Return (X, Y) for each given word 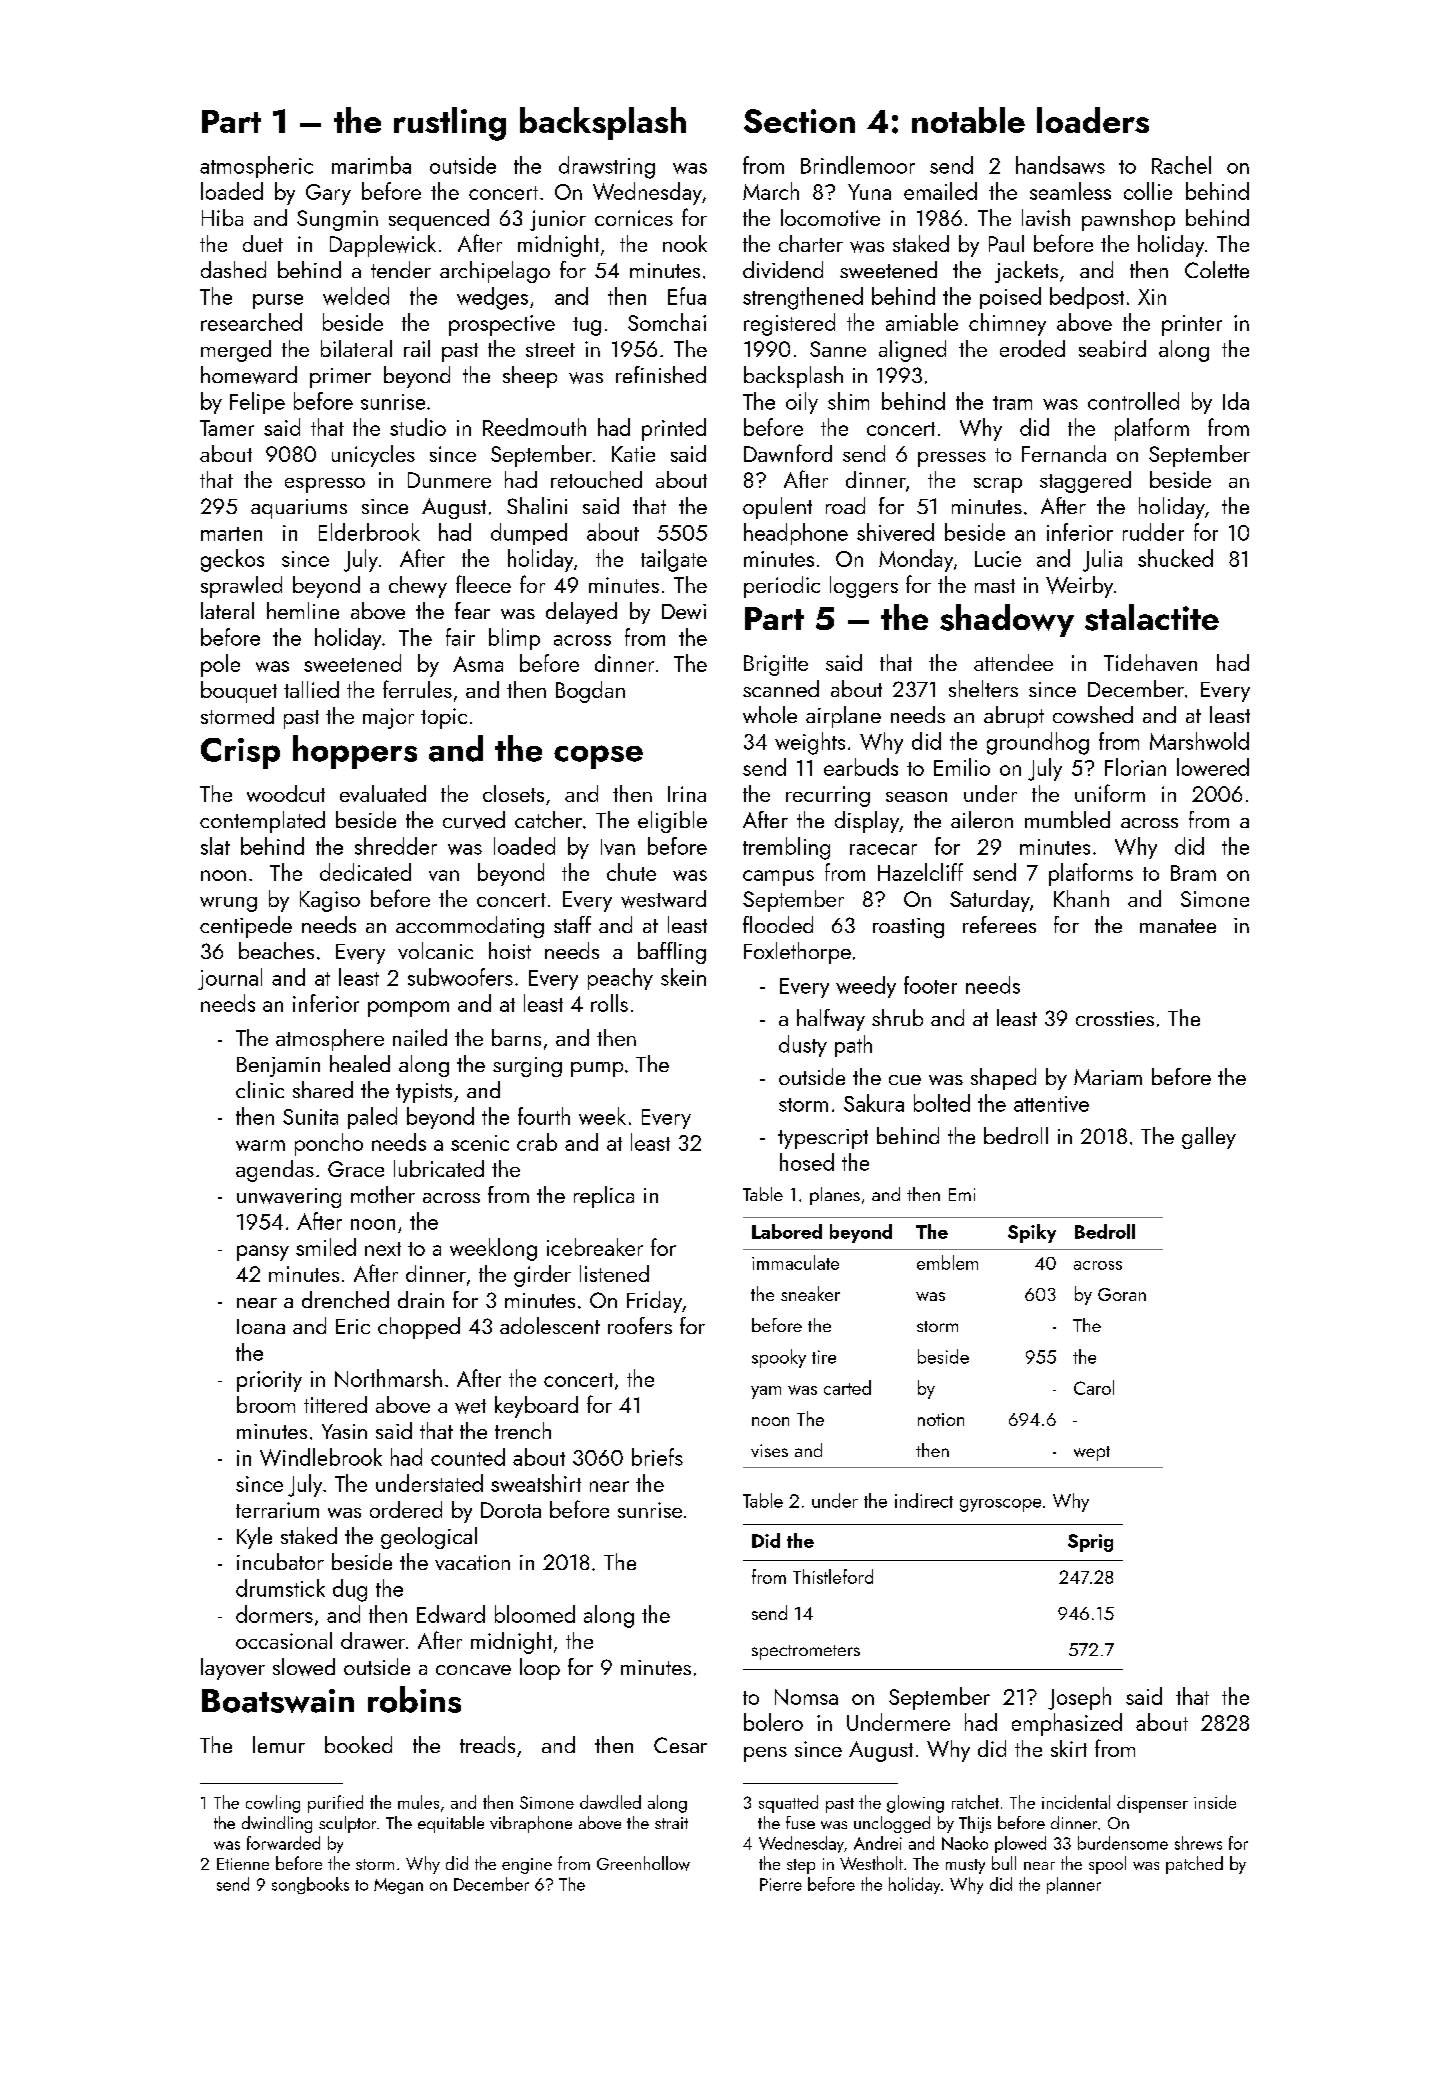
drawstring (607, 167)
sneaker (810, 1293)
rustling (450, 124)
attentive (1051, 1104)
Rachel (1181, 165)
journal (230, 979)
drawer (373, 1640)
